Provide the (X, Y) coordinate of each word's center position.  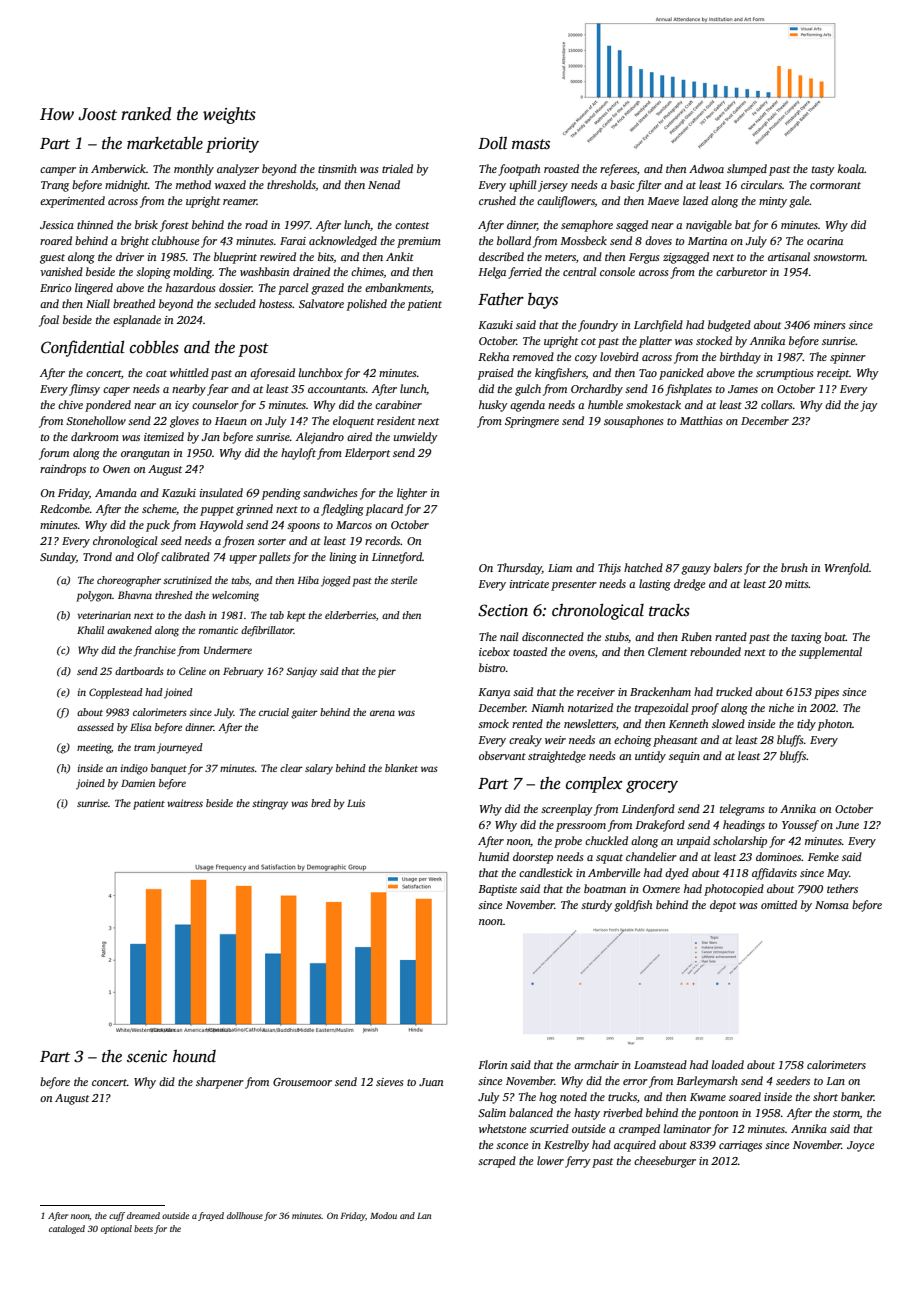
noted (573, 1096)
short (825, 1096)
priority (232, 145)
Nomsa (832, 905)
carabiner (398, 404)
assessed (95, 727)
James (743, 389)
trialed (397, 168)
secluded (235, 303)
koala (851, 168)
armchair (596, 1064)
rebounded (715, 651)
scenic (147, 1056)
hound (194, 1056)
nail (509, 636)
